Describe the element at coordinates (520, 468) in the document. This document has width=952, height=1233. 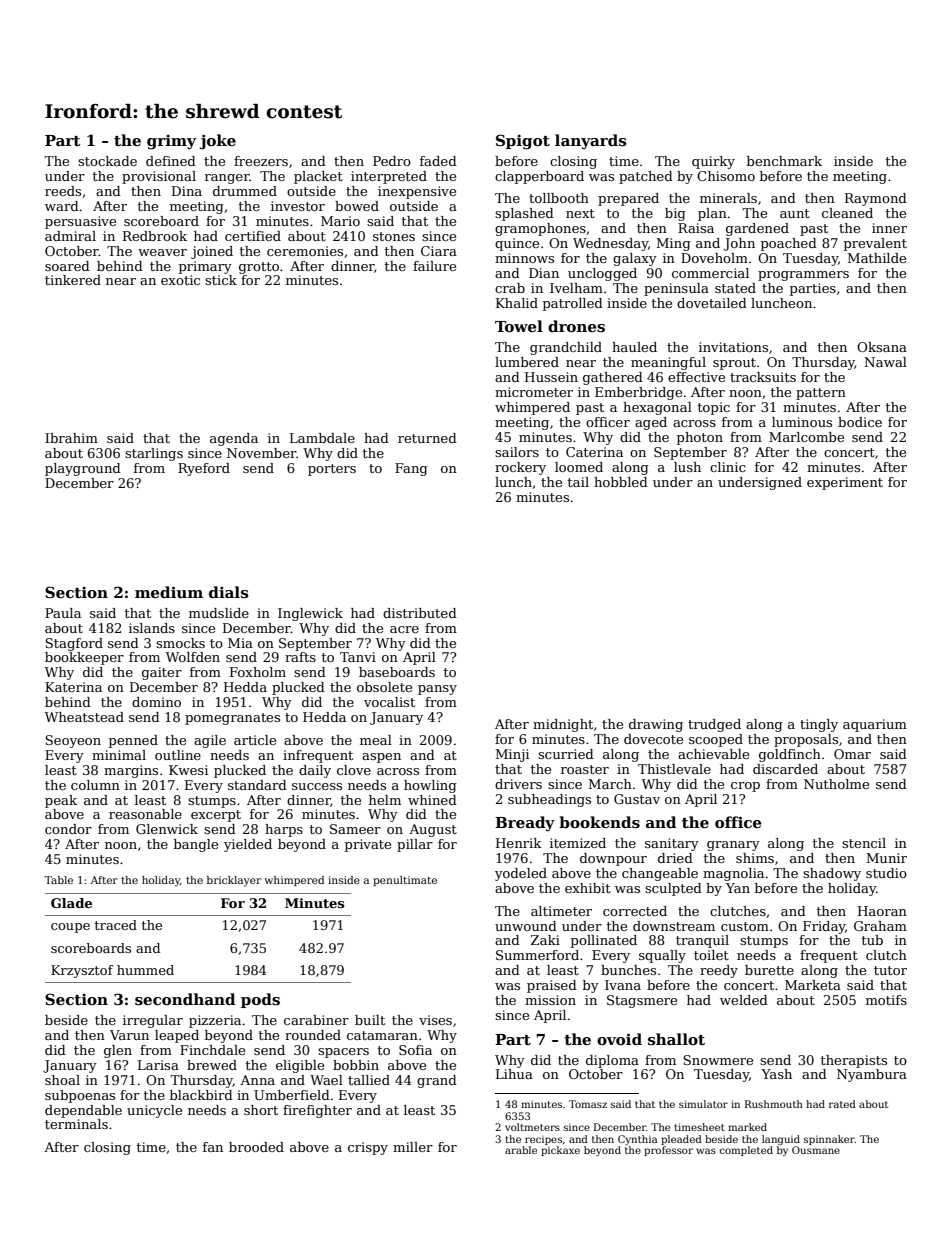
I see `rockery` at that location.
